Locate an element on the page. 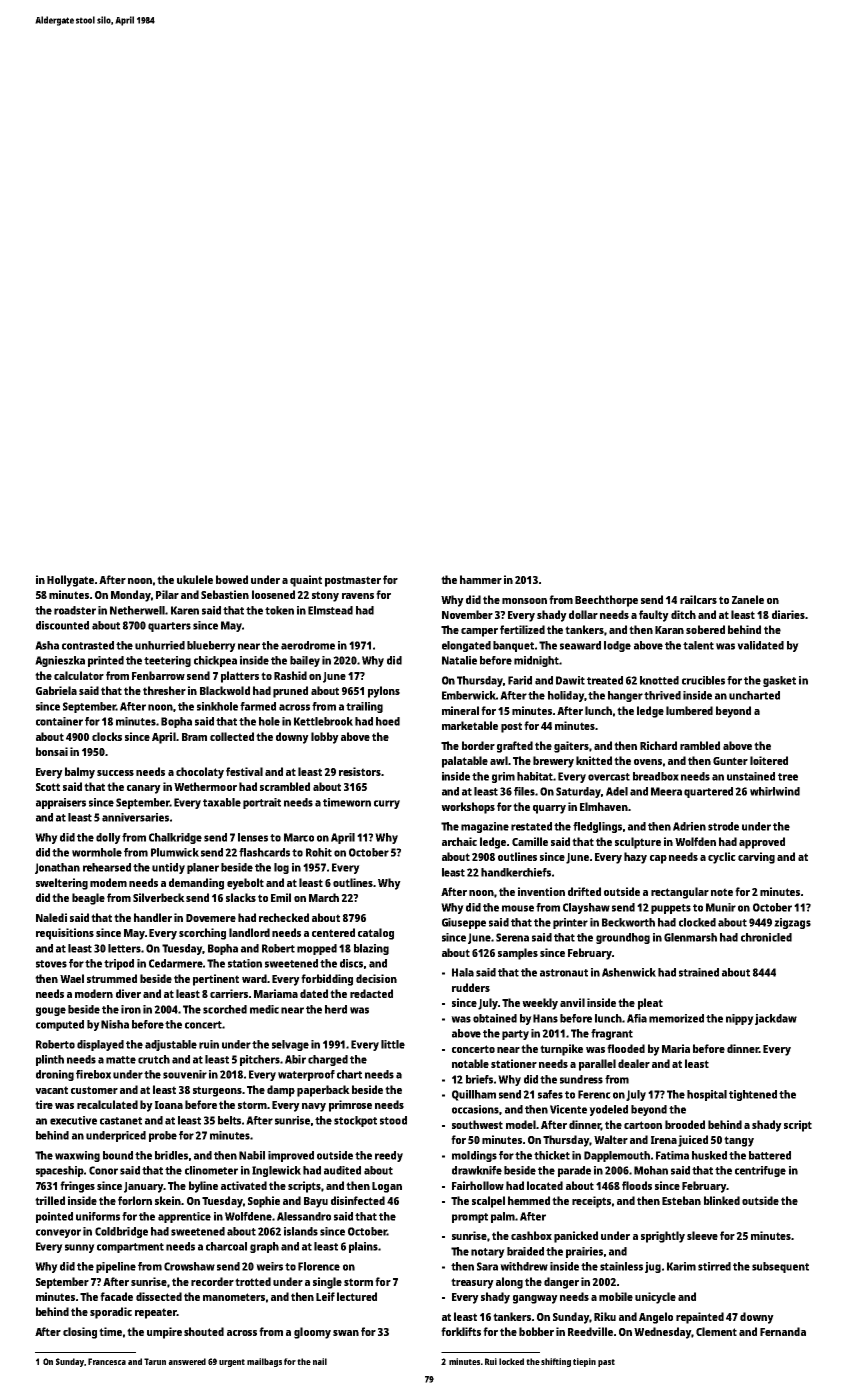 Image resolution: width=849 pixels, height=1400 pixels. bowed is located at coordinates (232, 579).
